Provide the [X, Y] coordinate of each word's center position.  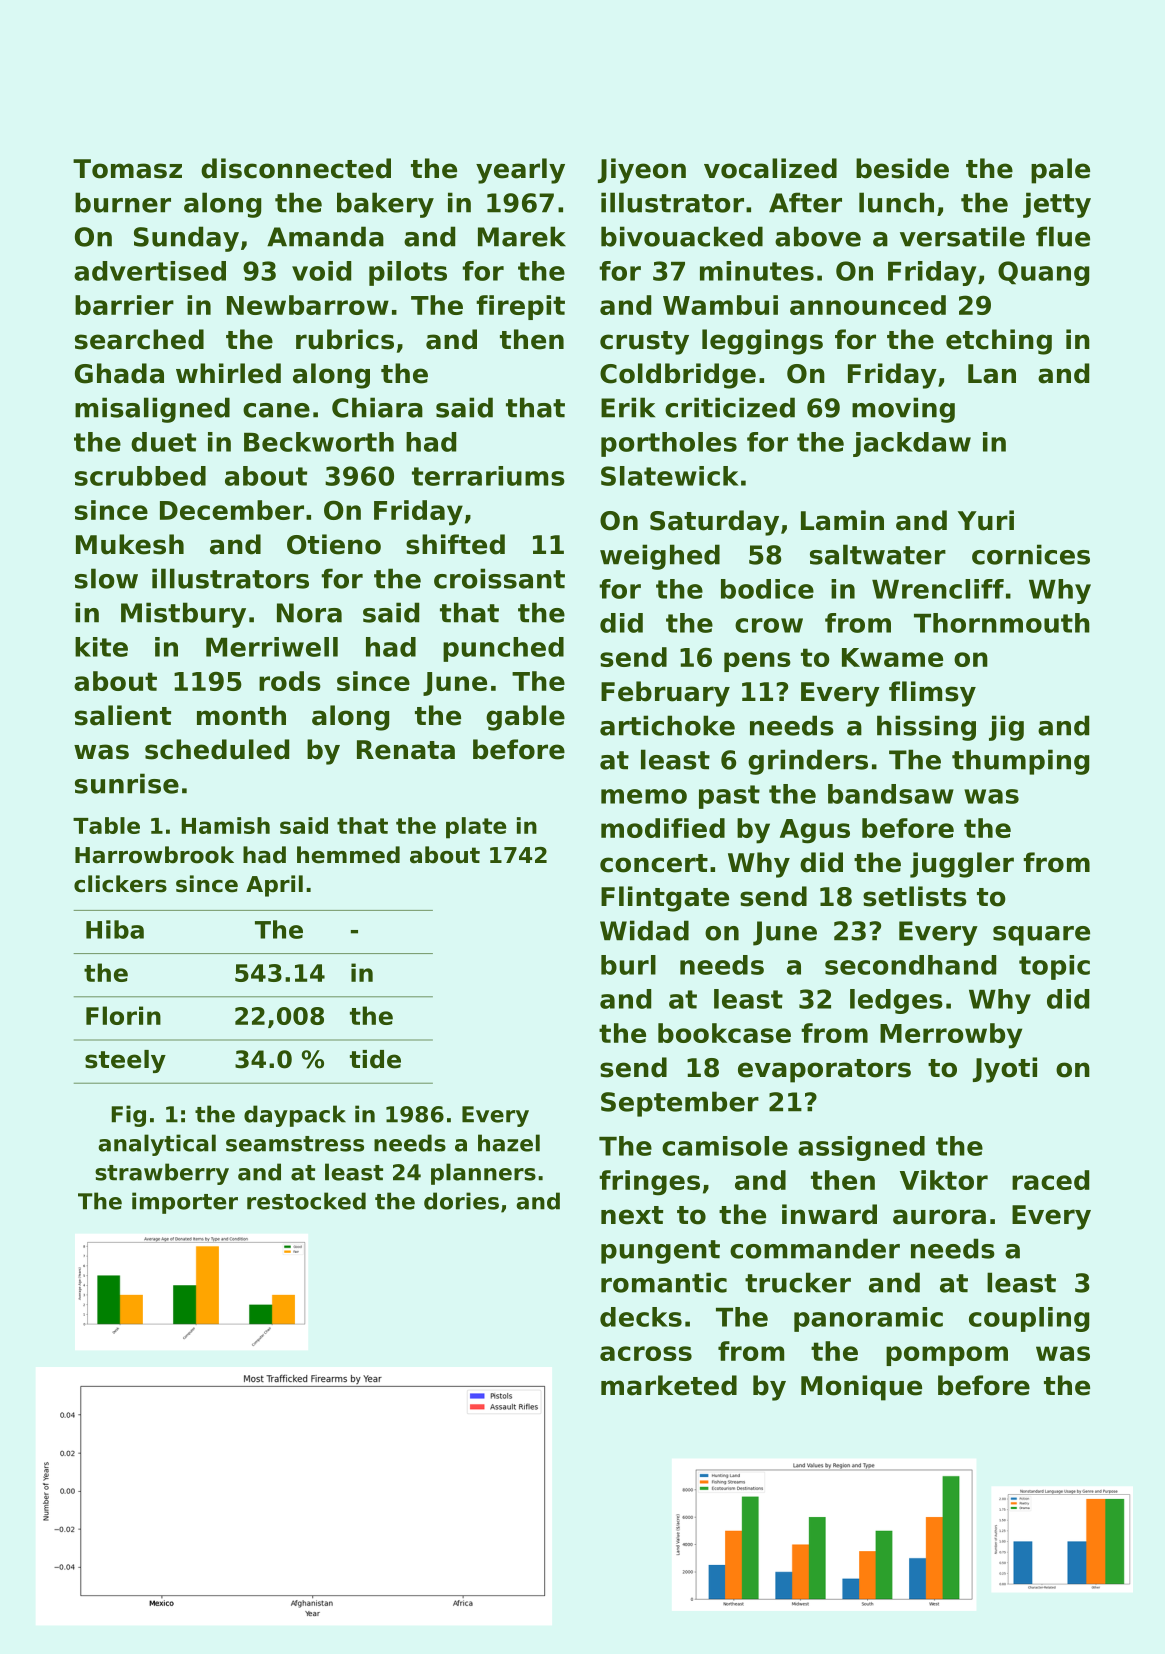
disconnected [296, 168]
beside [902, 168]
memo [644, 796]
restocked [306, 1201]
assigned [861, 1148]
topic [1054, 967]
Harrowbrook [154, 855]
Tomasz [127, 169]
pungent [660, 1252]
